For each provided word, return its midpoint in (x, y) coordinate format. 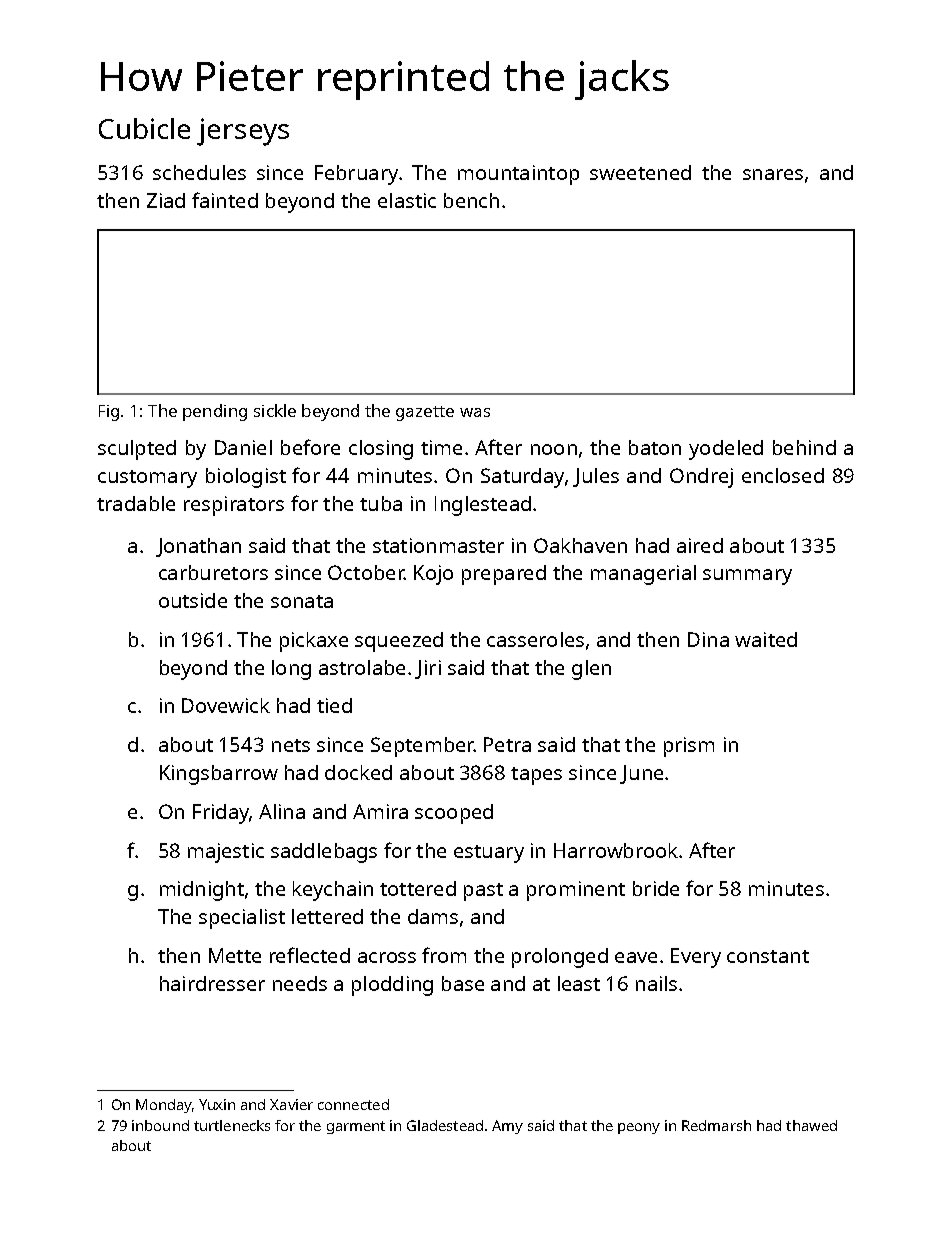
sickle (275, 410)
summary (747, 577)
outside (193, 600)
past (483, 892)
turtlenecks (232, 1125)
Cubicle (144, 128)
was (475, 412)
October (366, 572)
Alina (282, 811)
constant (768, 956)
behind (804, 447)
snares (773, 174)
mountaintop (518, 175)
